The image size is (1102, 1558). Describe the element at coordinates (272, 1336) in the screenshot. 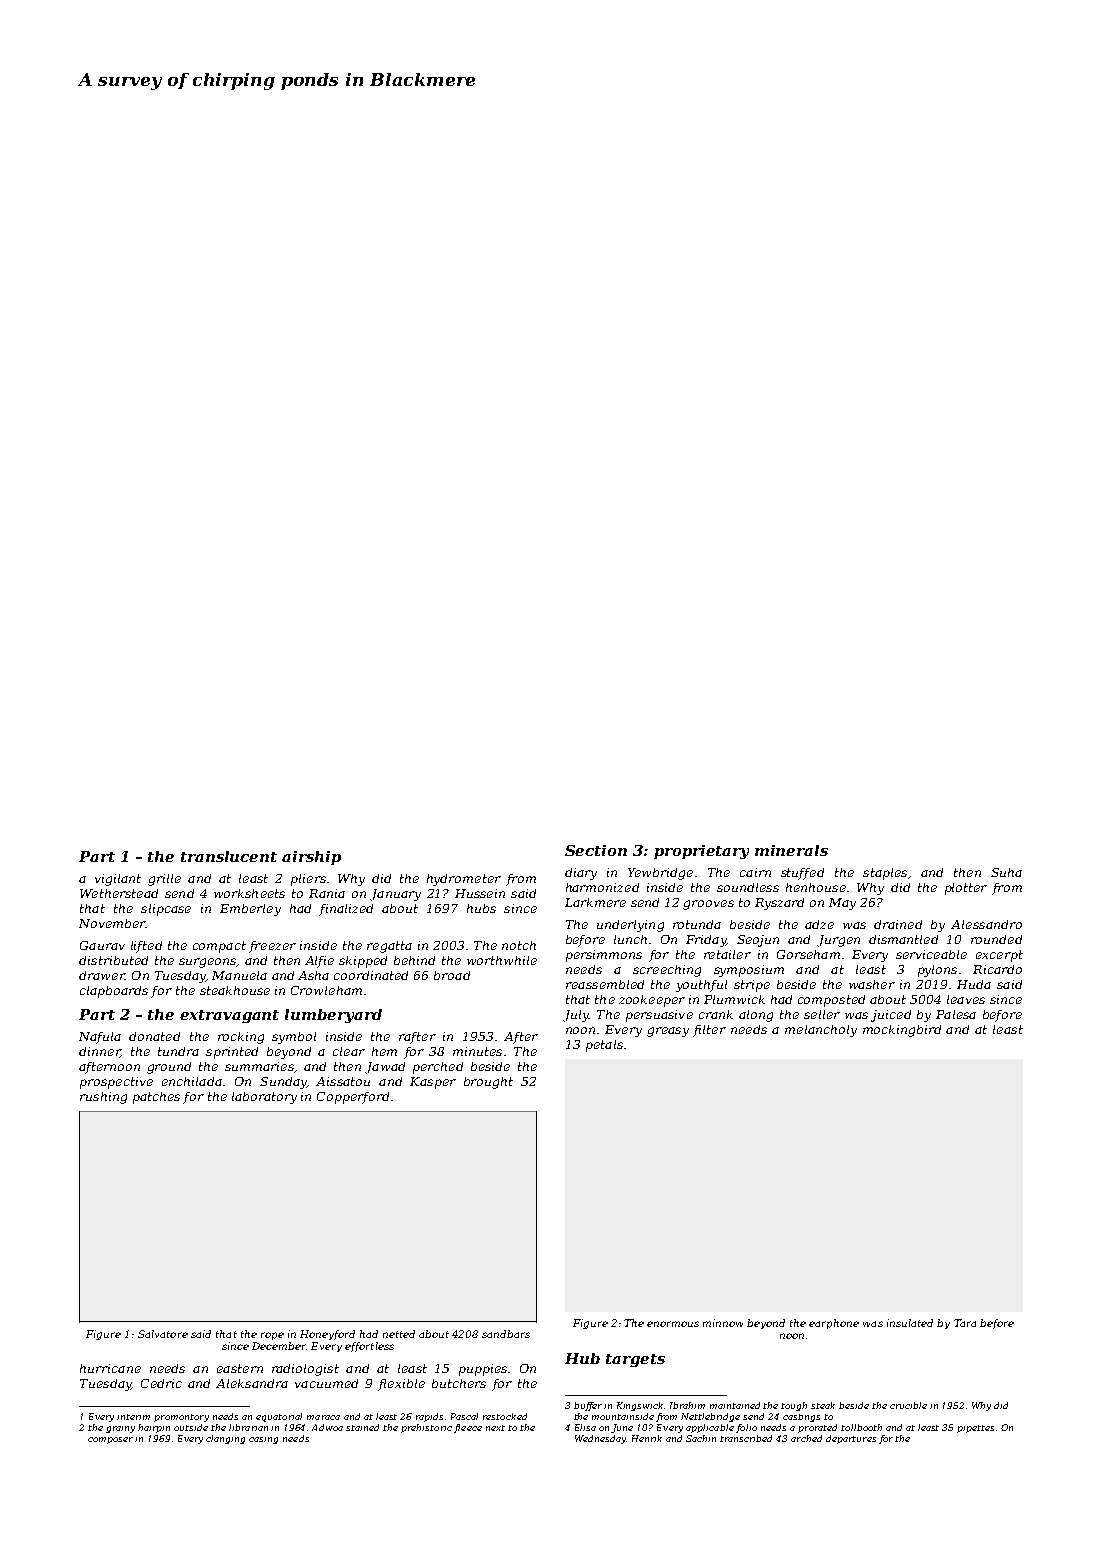

I see `rope` at that location.
